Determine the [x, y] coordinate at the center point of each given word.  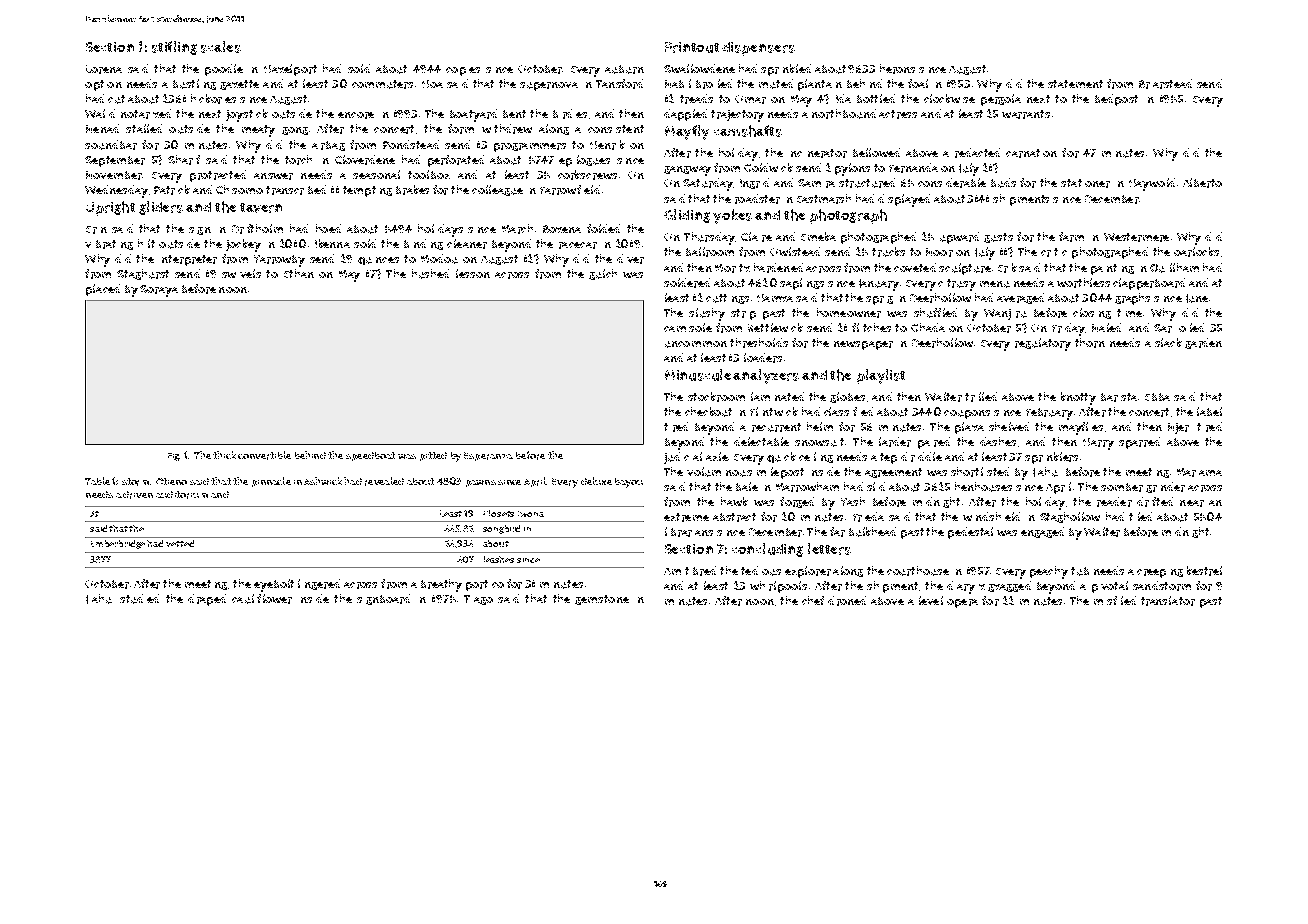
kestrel [1204, 571]
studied [139, 599]
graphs [1132, 299]
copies [463, 71]
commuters [382, 84]
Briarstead [1165, 84]
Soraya [159, 291]
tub [1080, 571]
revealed [384, 481]
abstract [734, 517]
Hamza [775, 298]
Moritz [732, 268]
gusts [998, 238]
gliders [161, 208]
